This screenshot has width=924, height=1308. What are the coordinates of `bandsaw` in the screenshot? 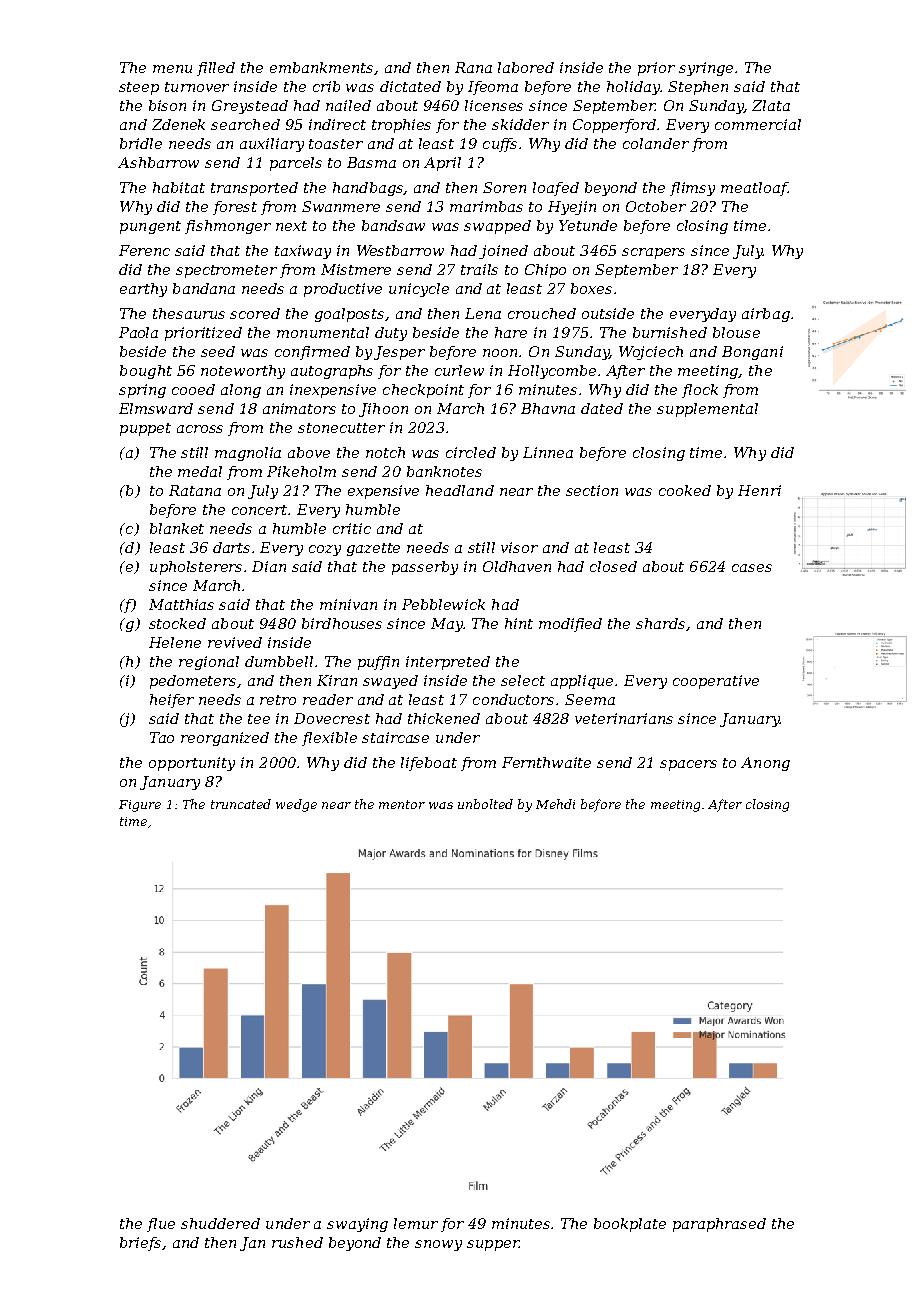 It's located at (393, 225).
